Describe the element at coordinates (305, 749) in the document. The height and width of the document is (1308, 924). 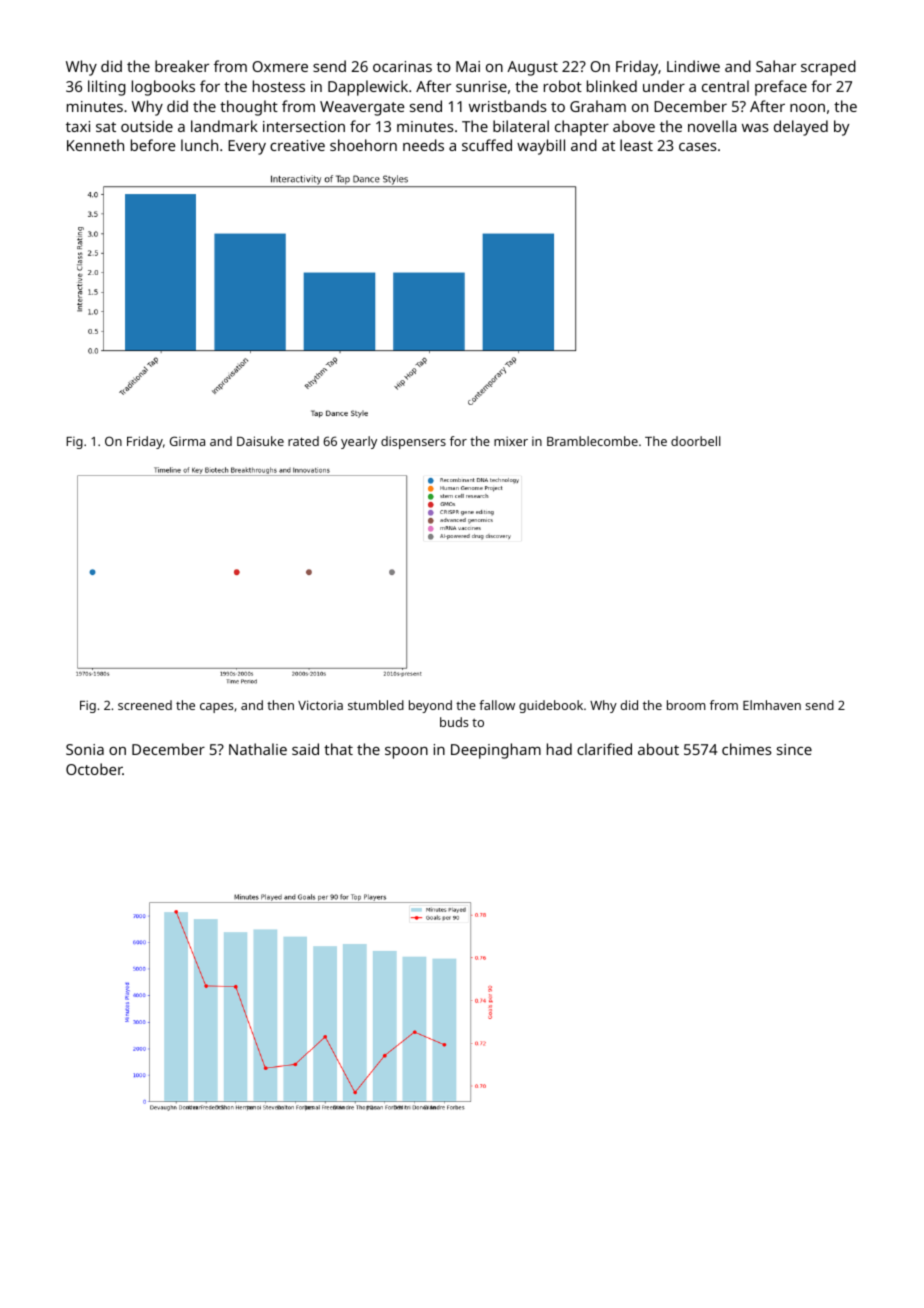
I see `said` at that location.
